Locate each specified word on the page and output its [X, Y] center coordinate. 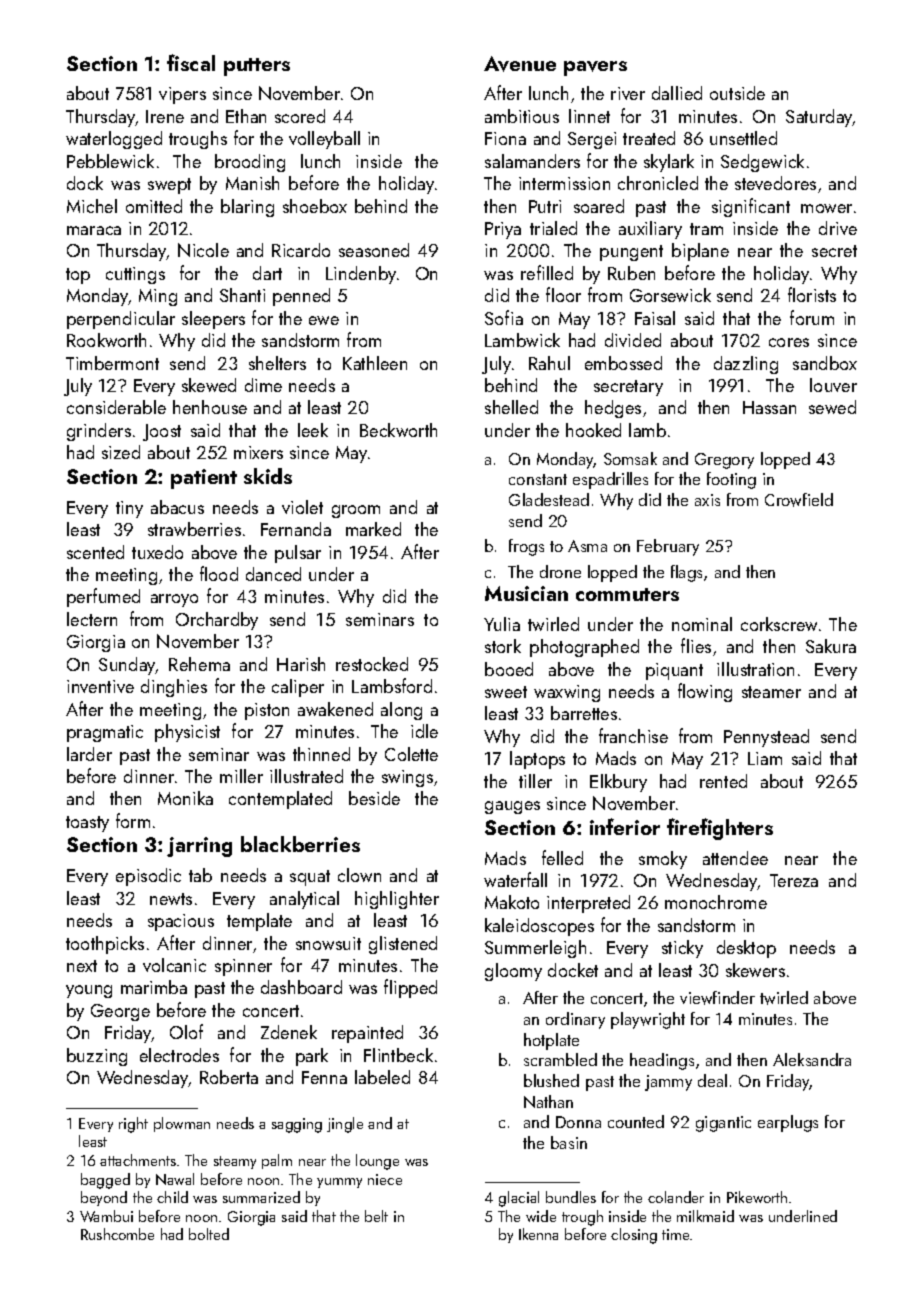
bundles [571, 1197]
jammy [668, 1083]
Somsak [630, 458]
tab [200, 875]
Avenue [520, 64]
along [401, 711]
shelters [277, 363]
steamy [235, 1162]
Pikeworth [757, 1197]
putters [257, 67]
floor [563, 294]
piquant [674, 671]
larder [89, 754]
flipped [410, 988]
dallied [677, 93]
